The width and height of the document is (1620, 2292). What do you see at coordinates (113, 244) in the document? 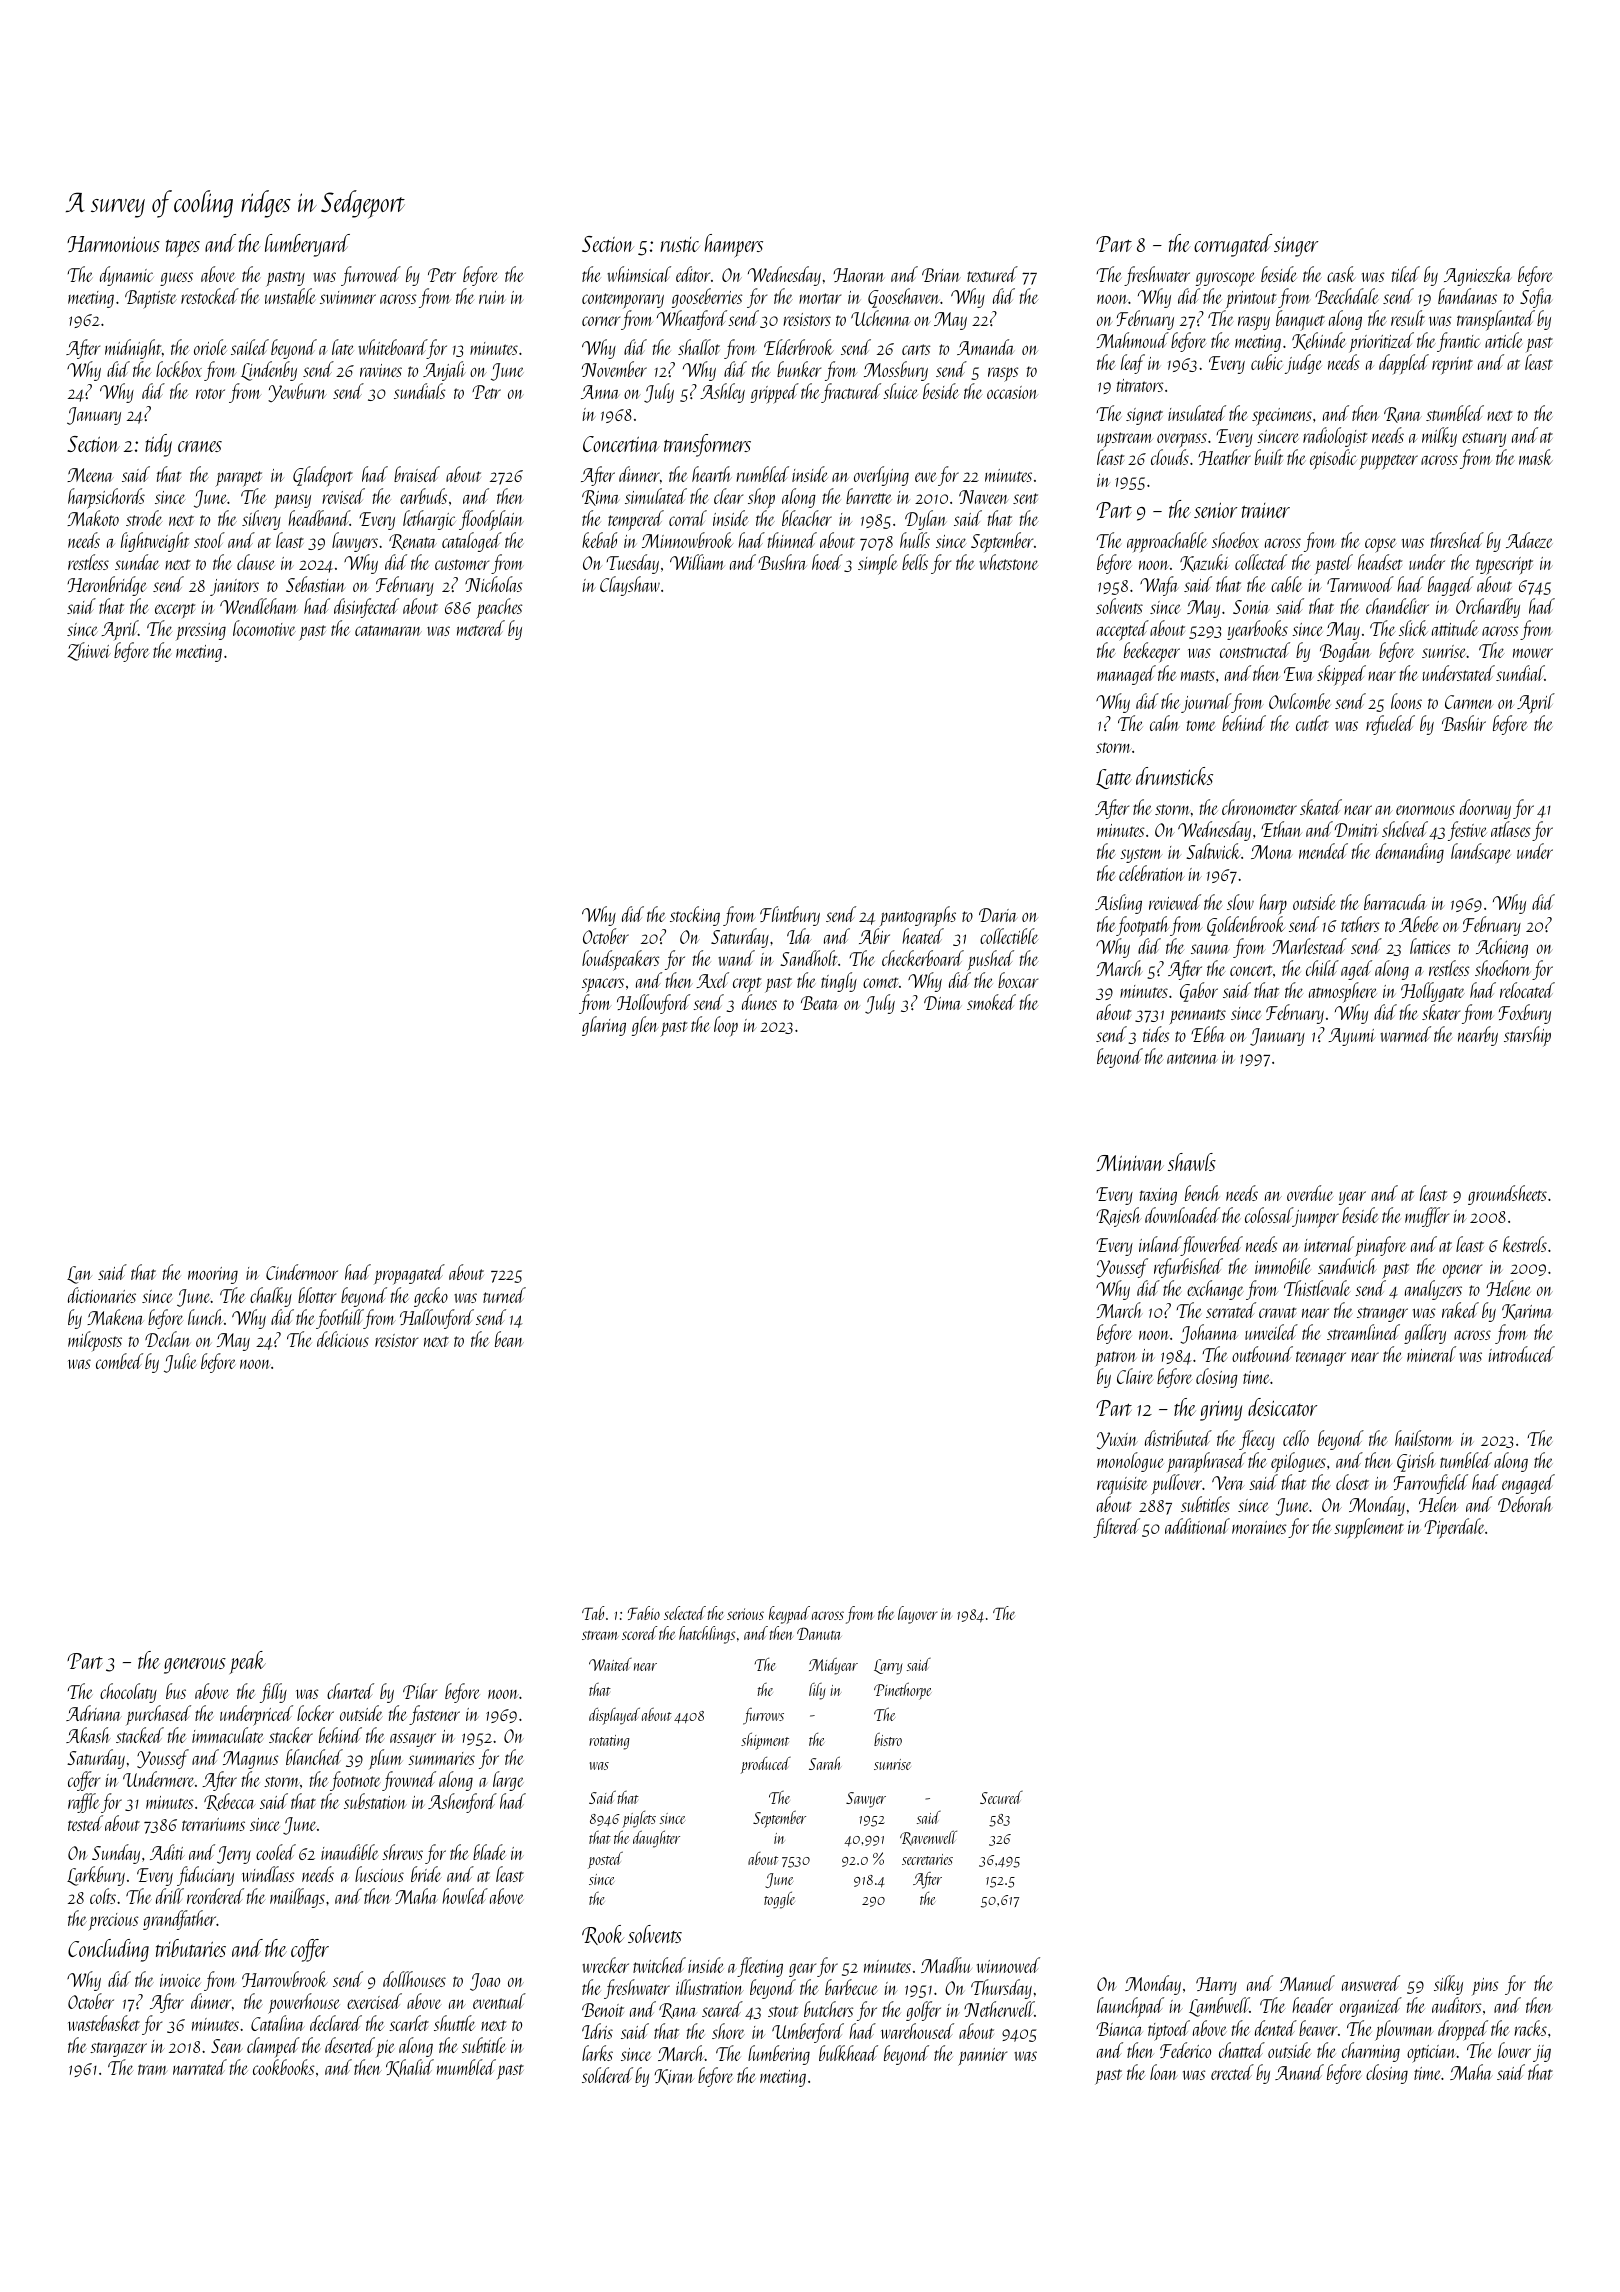
I see `Harmonious` at bounding box center [113, 244].
